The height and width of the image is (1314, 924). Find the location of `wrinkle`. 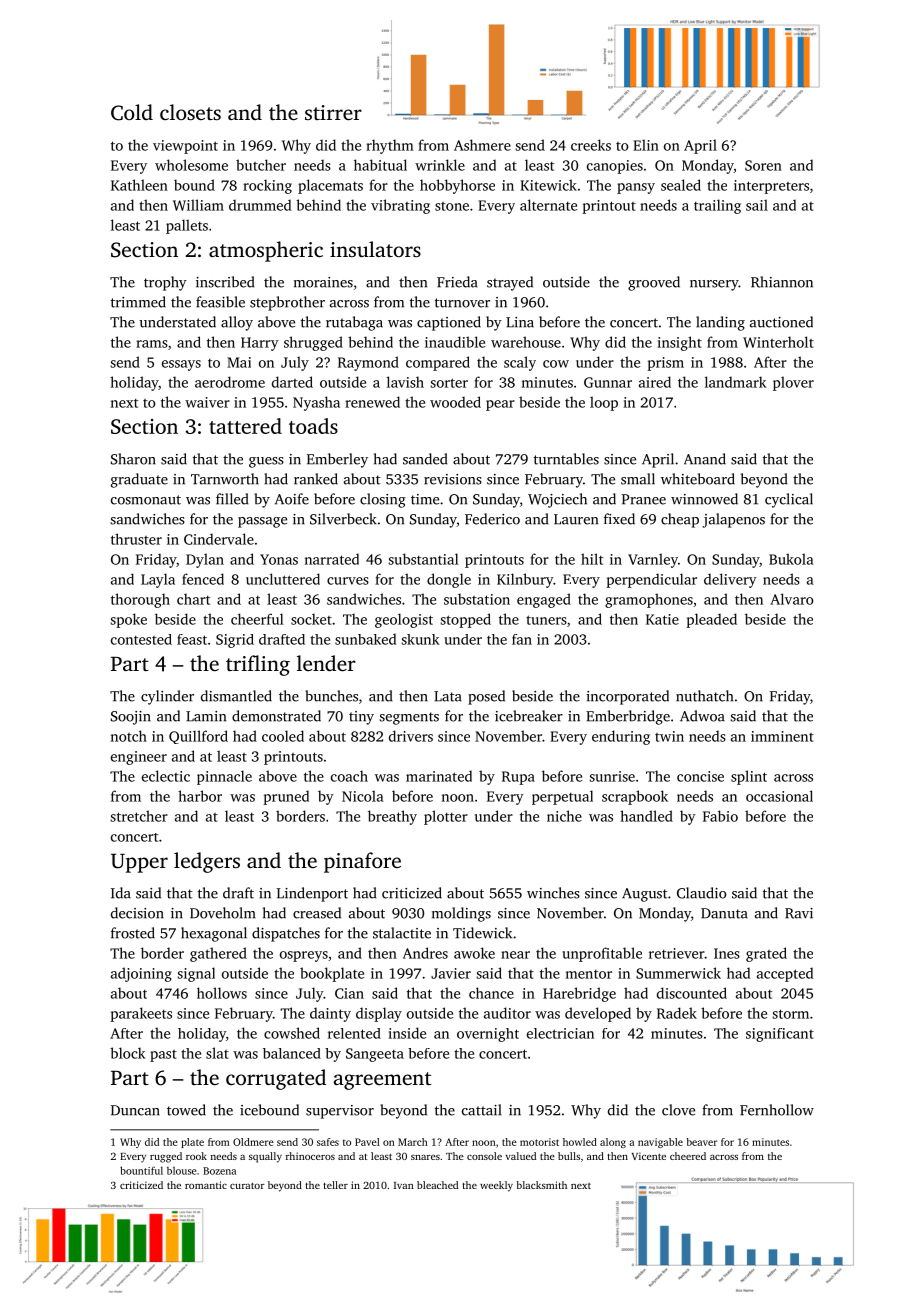

wrinkle is located at coordinates (440, 165).
